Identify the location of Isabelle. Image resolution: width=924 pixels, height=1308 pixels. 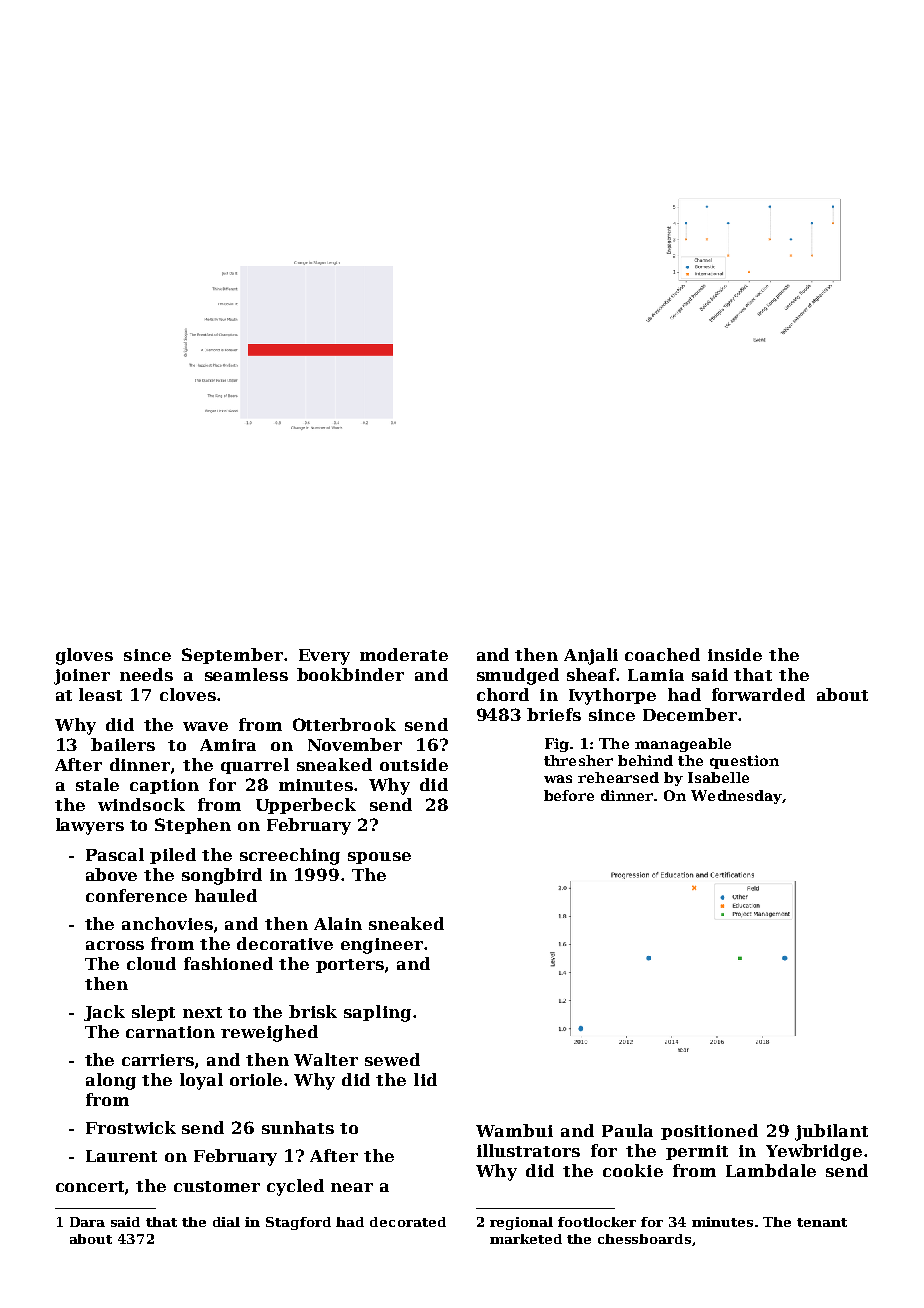
(718, 777).
